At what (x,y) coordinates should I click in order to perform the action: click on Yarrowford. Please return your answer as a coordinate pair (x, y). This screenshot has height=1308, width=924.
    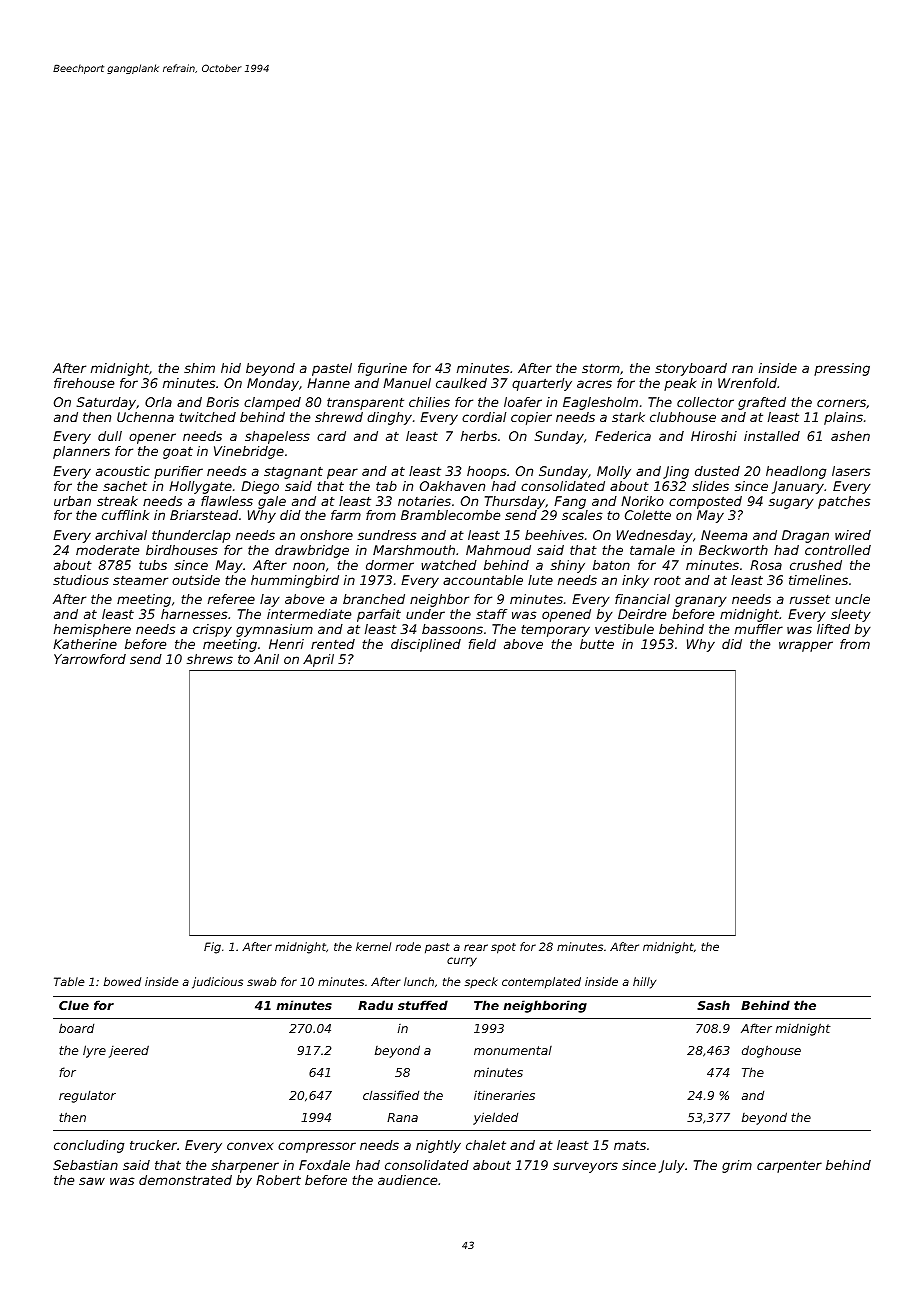
    Looking at the image, I should click on (90, 659).
